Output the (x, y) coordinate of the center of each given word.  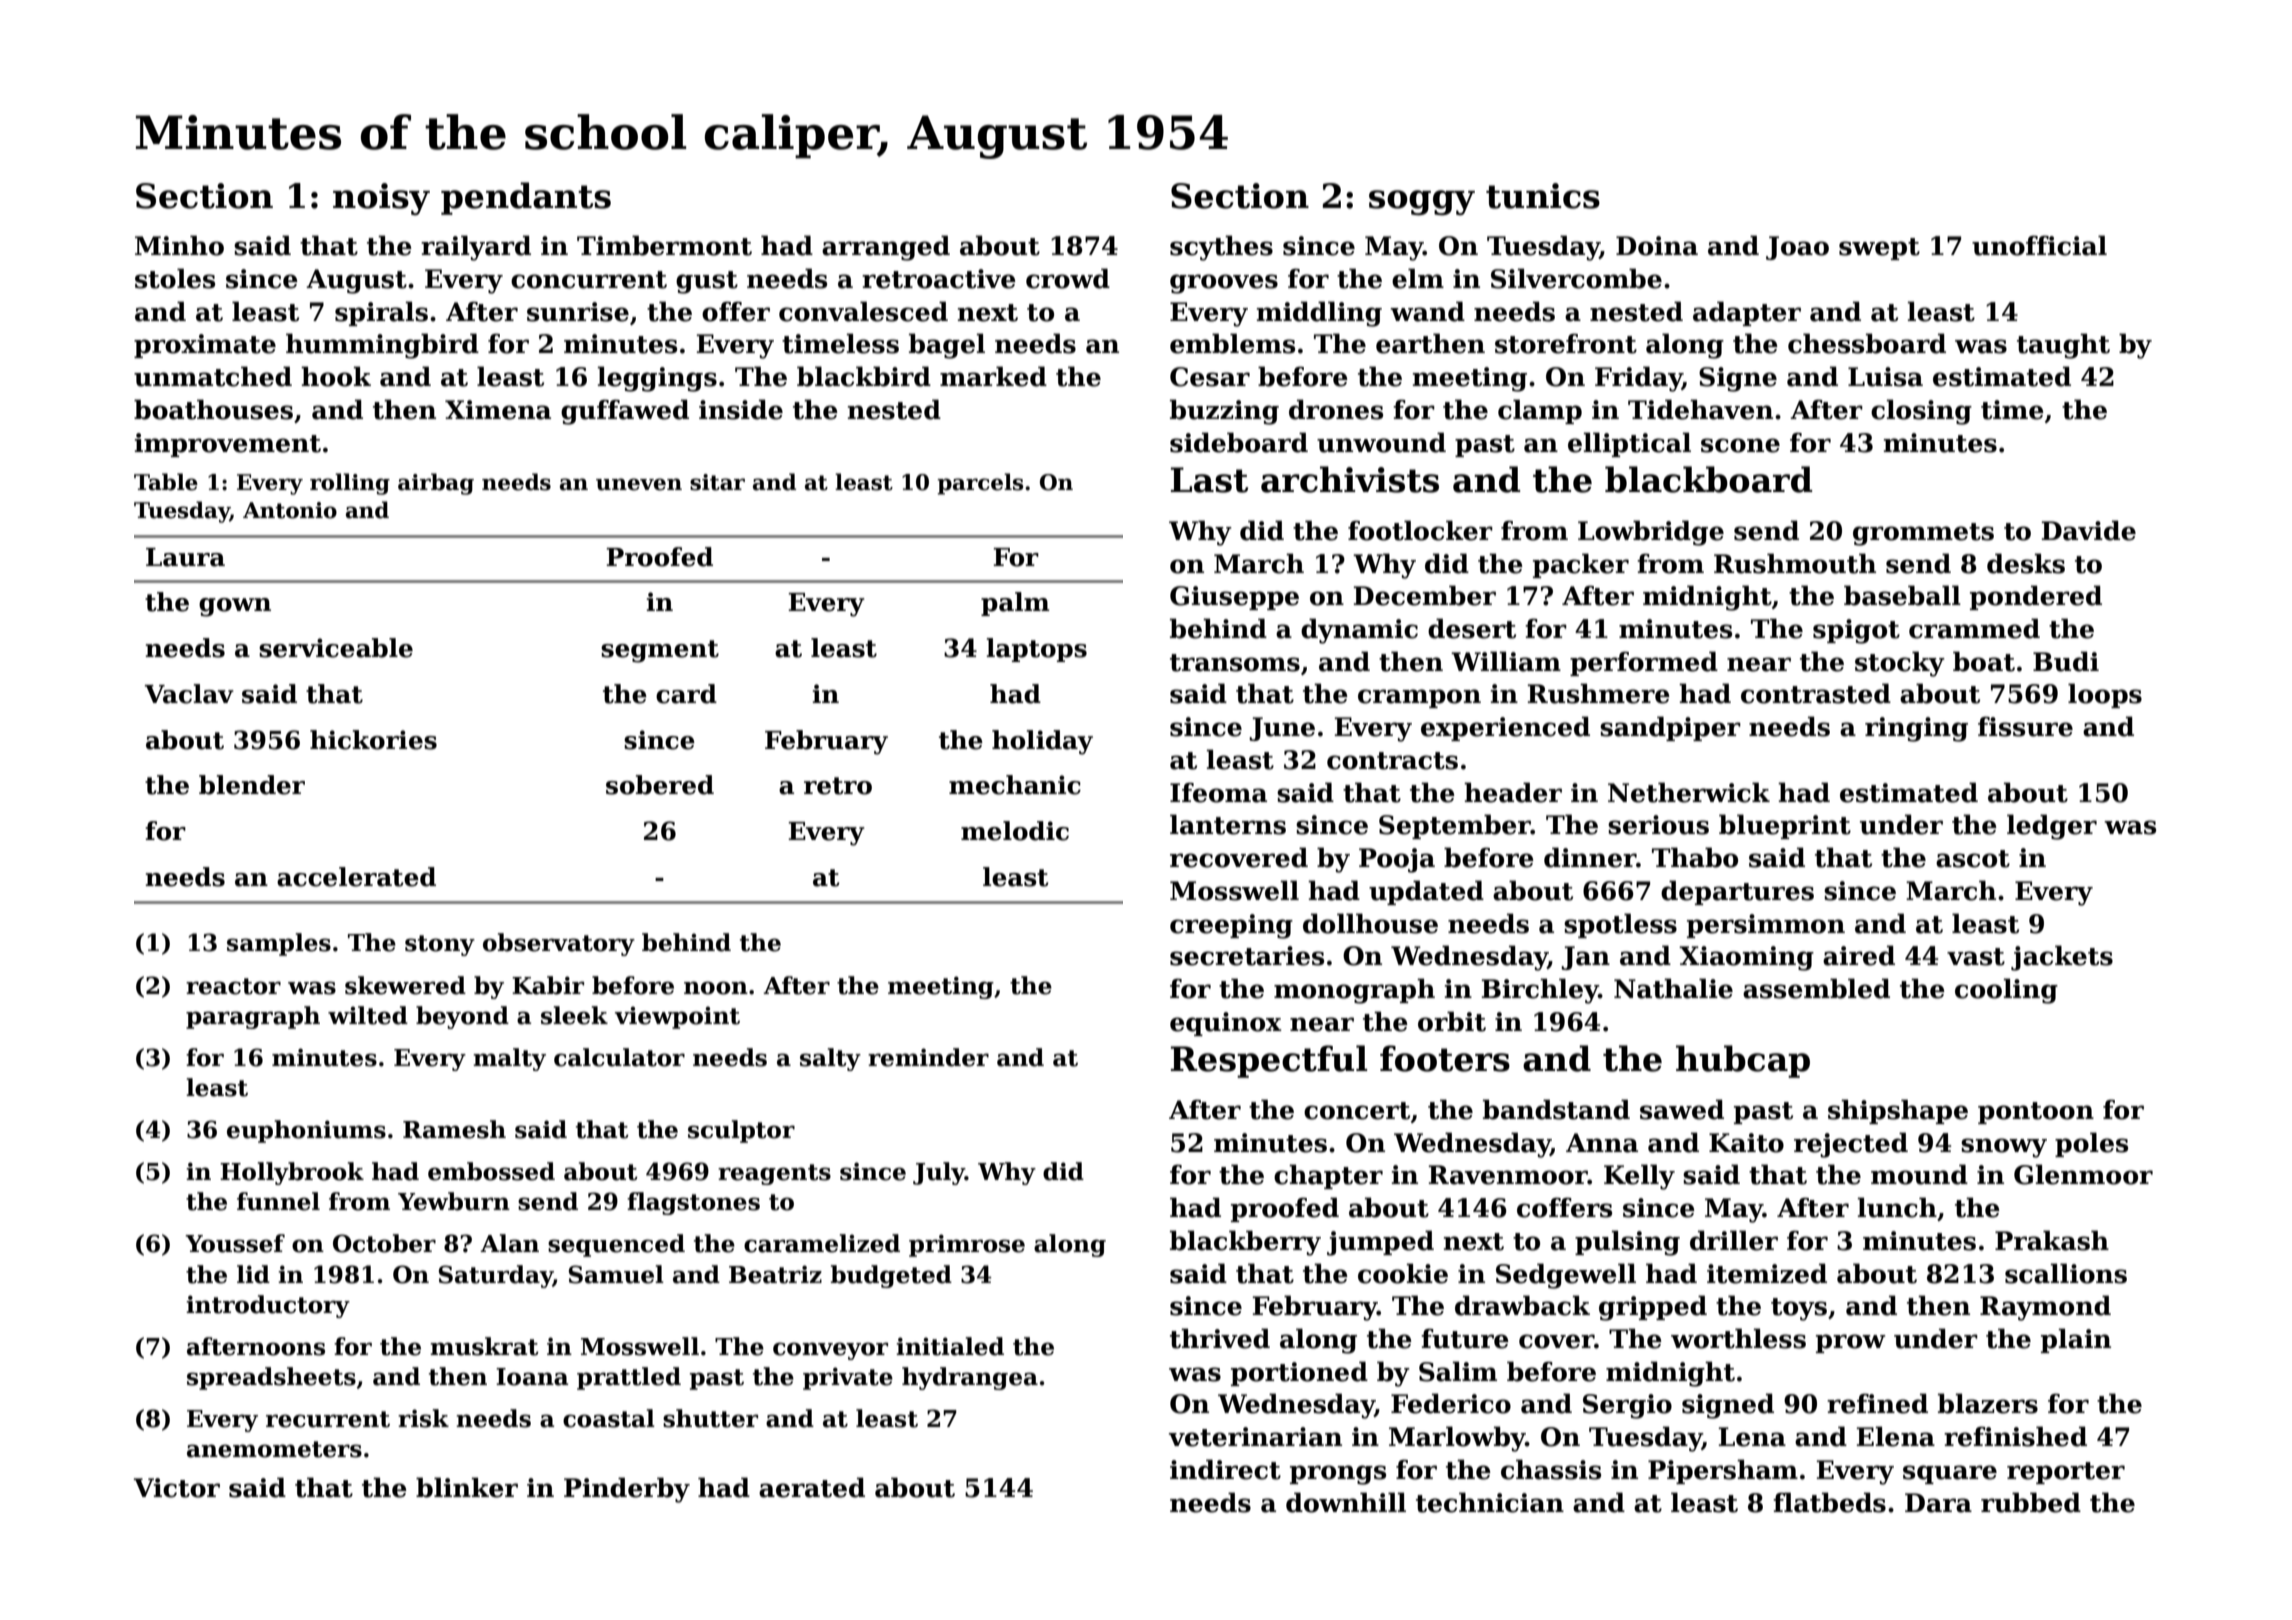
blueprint (1785, 826)
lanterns (1228, 824)
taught (2063, 346)
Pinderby (627, 1490)
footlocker (1420, 530)
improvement (228, 445)
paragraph (253, 1017)
